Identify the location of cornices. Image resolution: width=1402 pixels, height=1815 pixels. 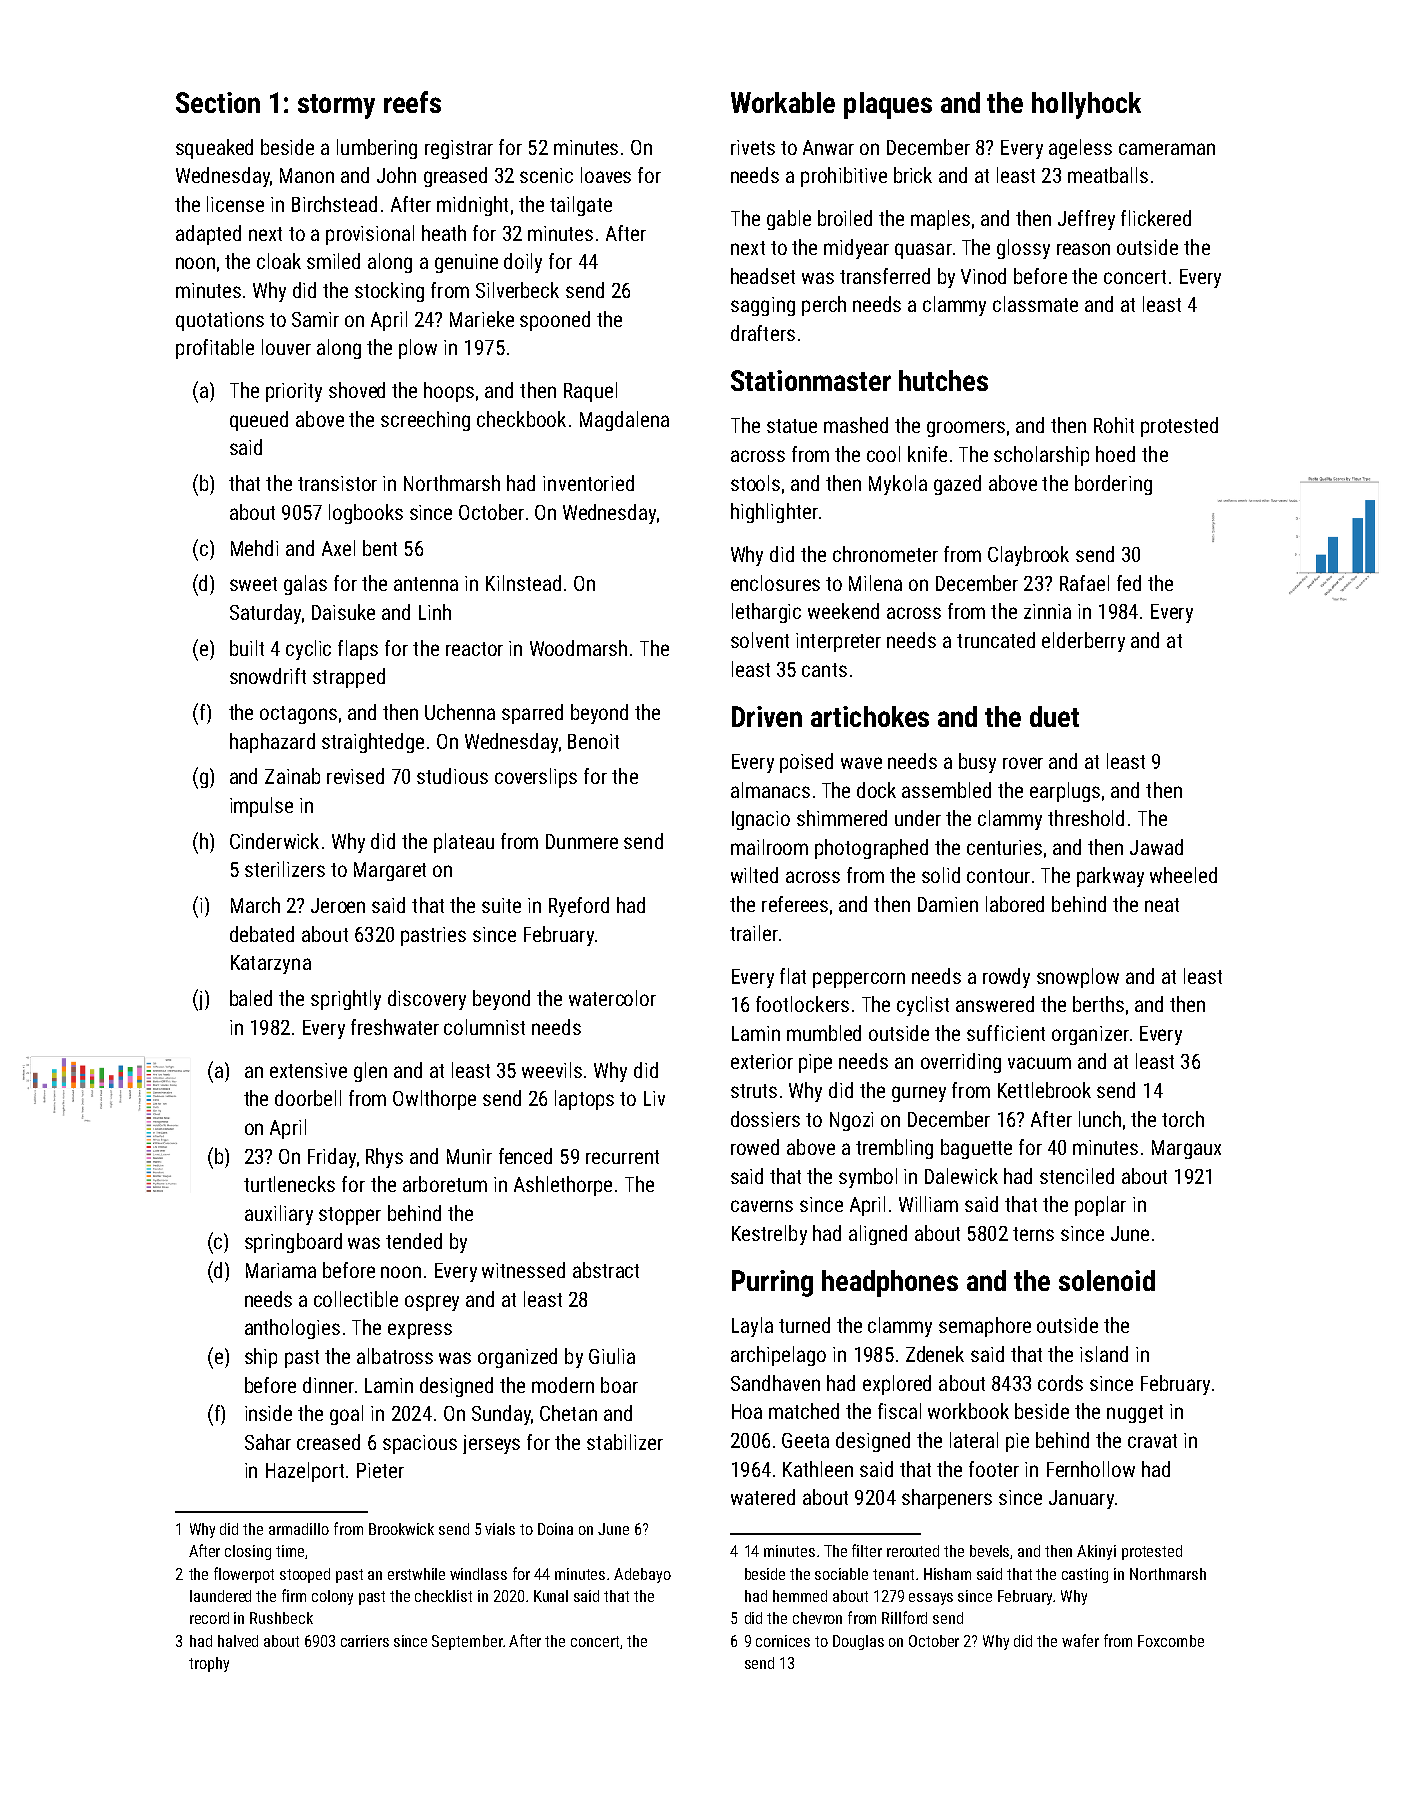
(783, 1641).
